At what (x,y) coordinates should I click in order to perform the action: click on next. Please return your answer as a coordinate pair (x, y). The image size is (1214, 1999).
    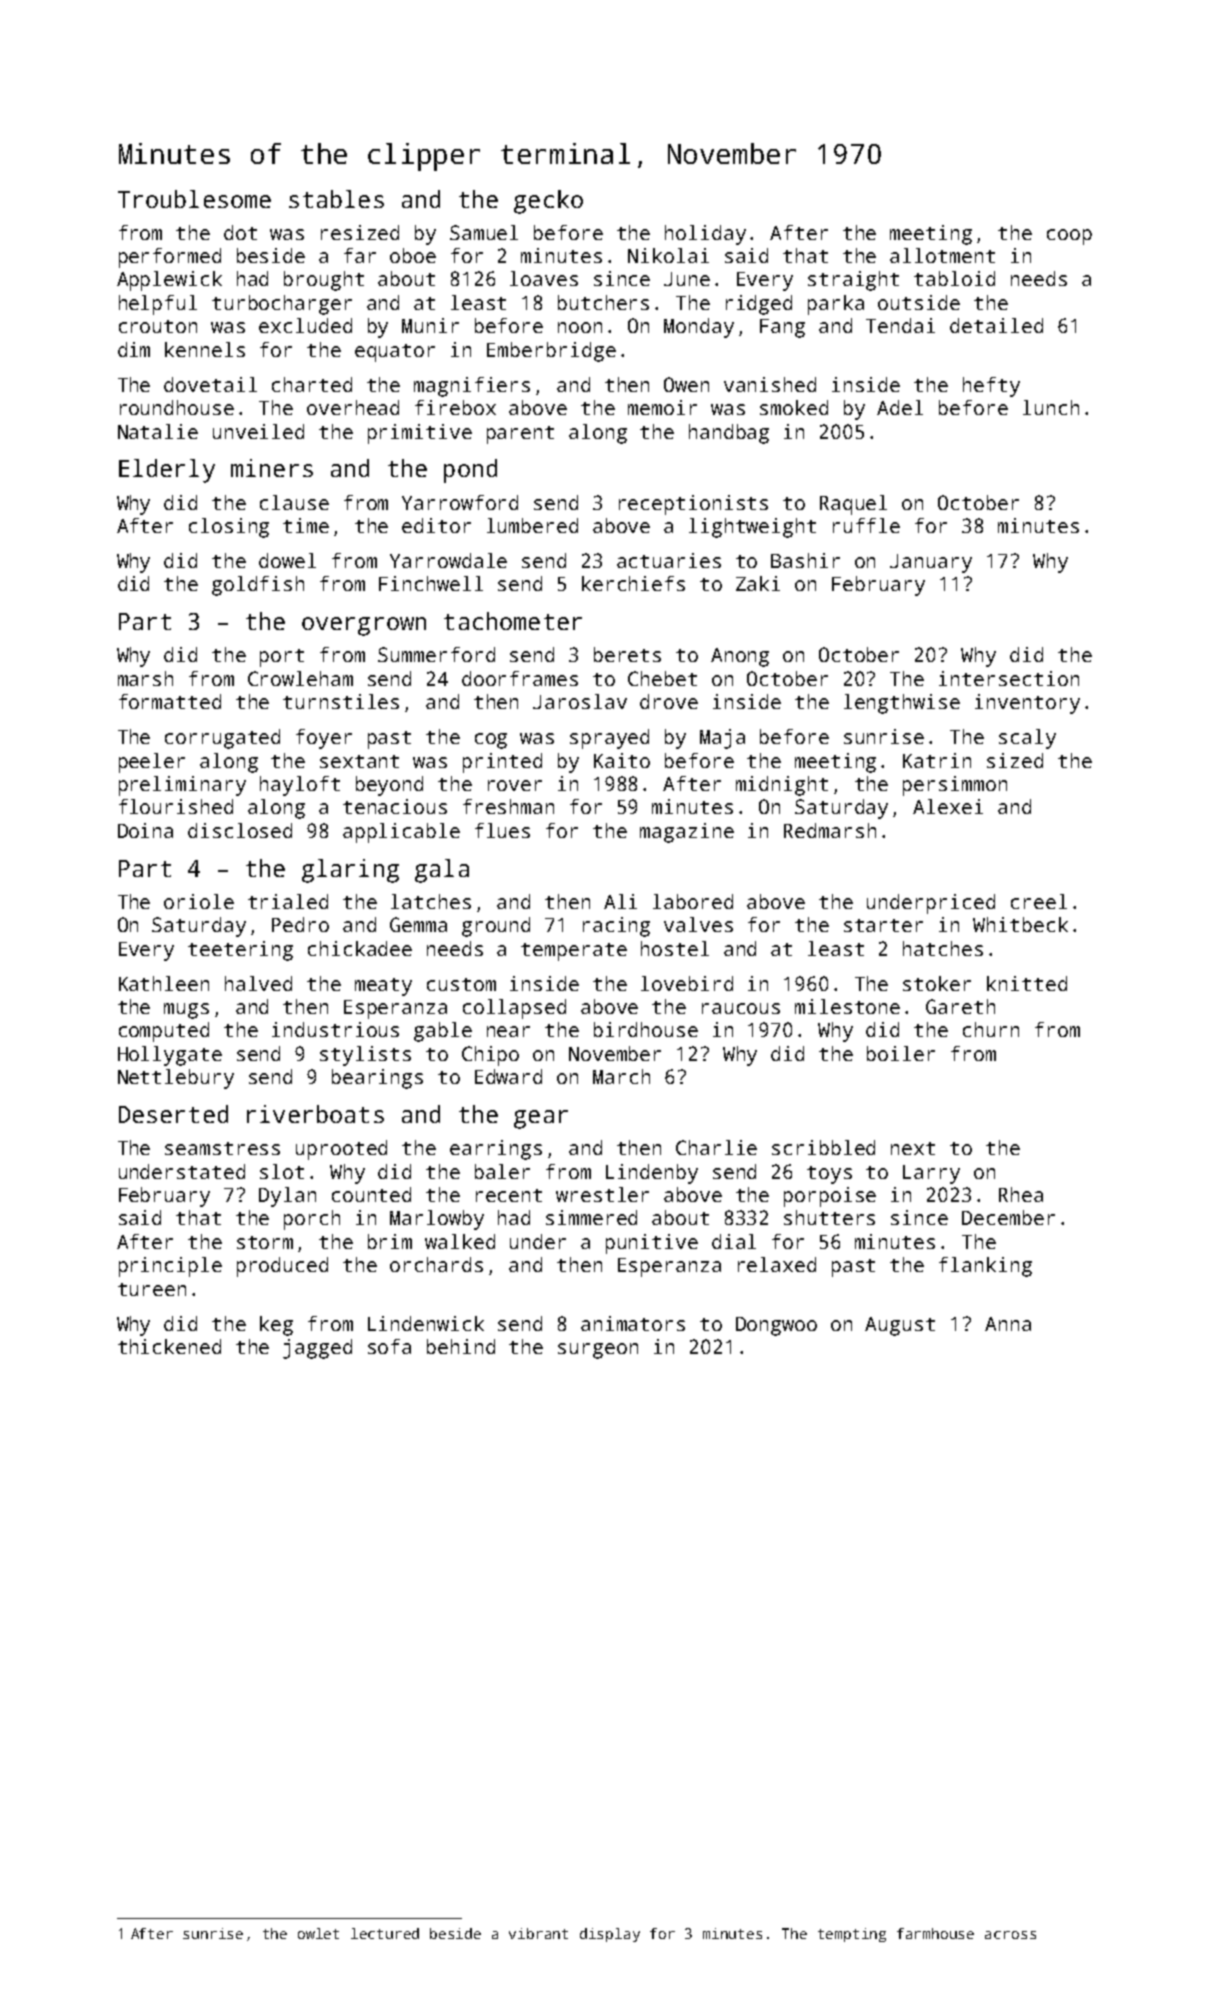
    Looking at the image, I should click on (913, 1148).
